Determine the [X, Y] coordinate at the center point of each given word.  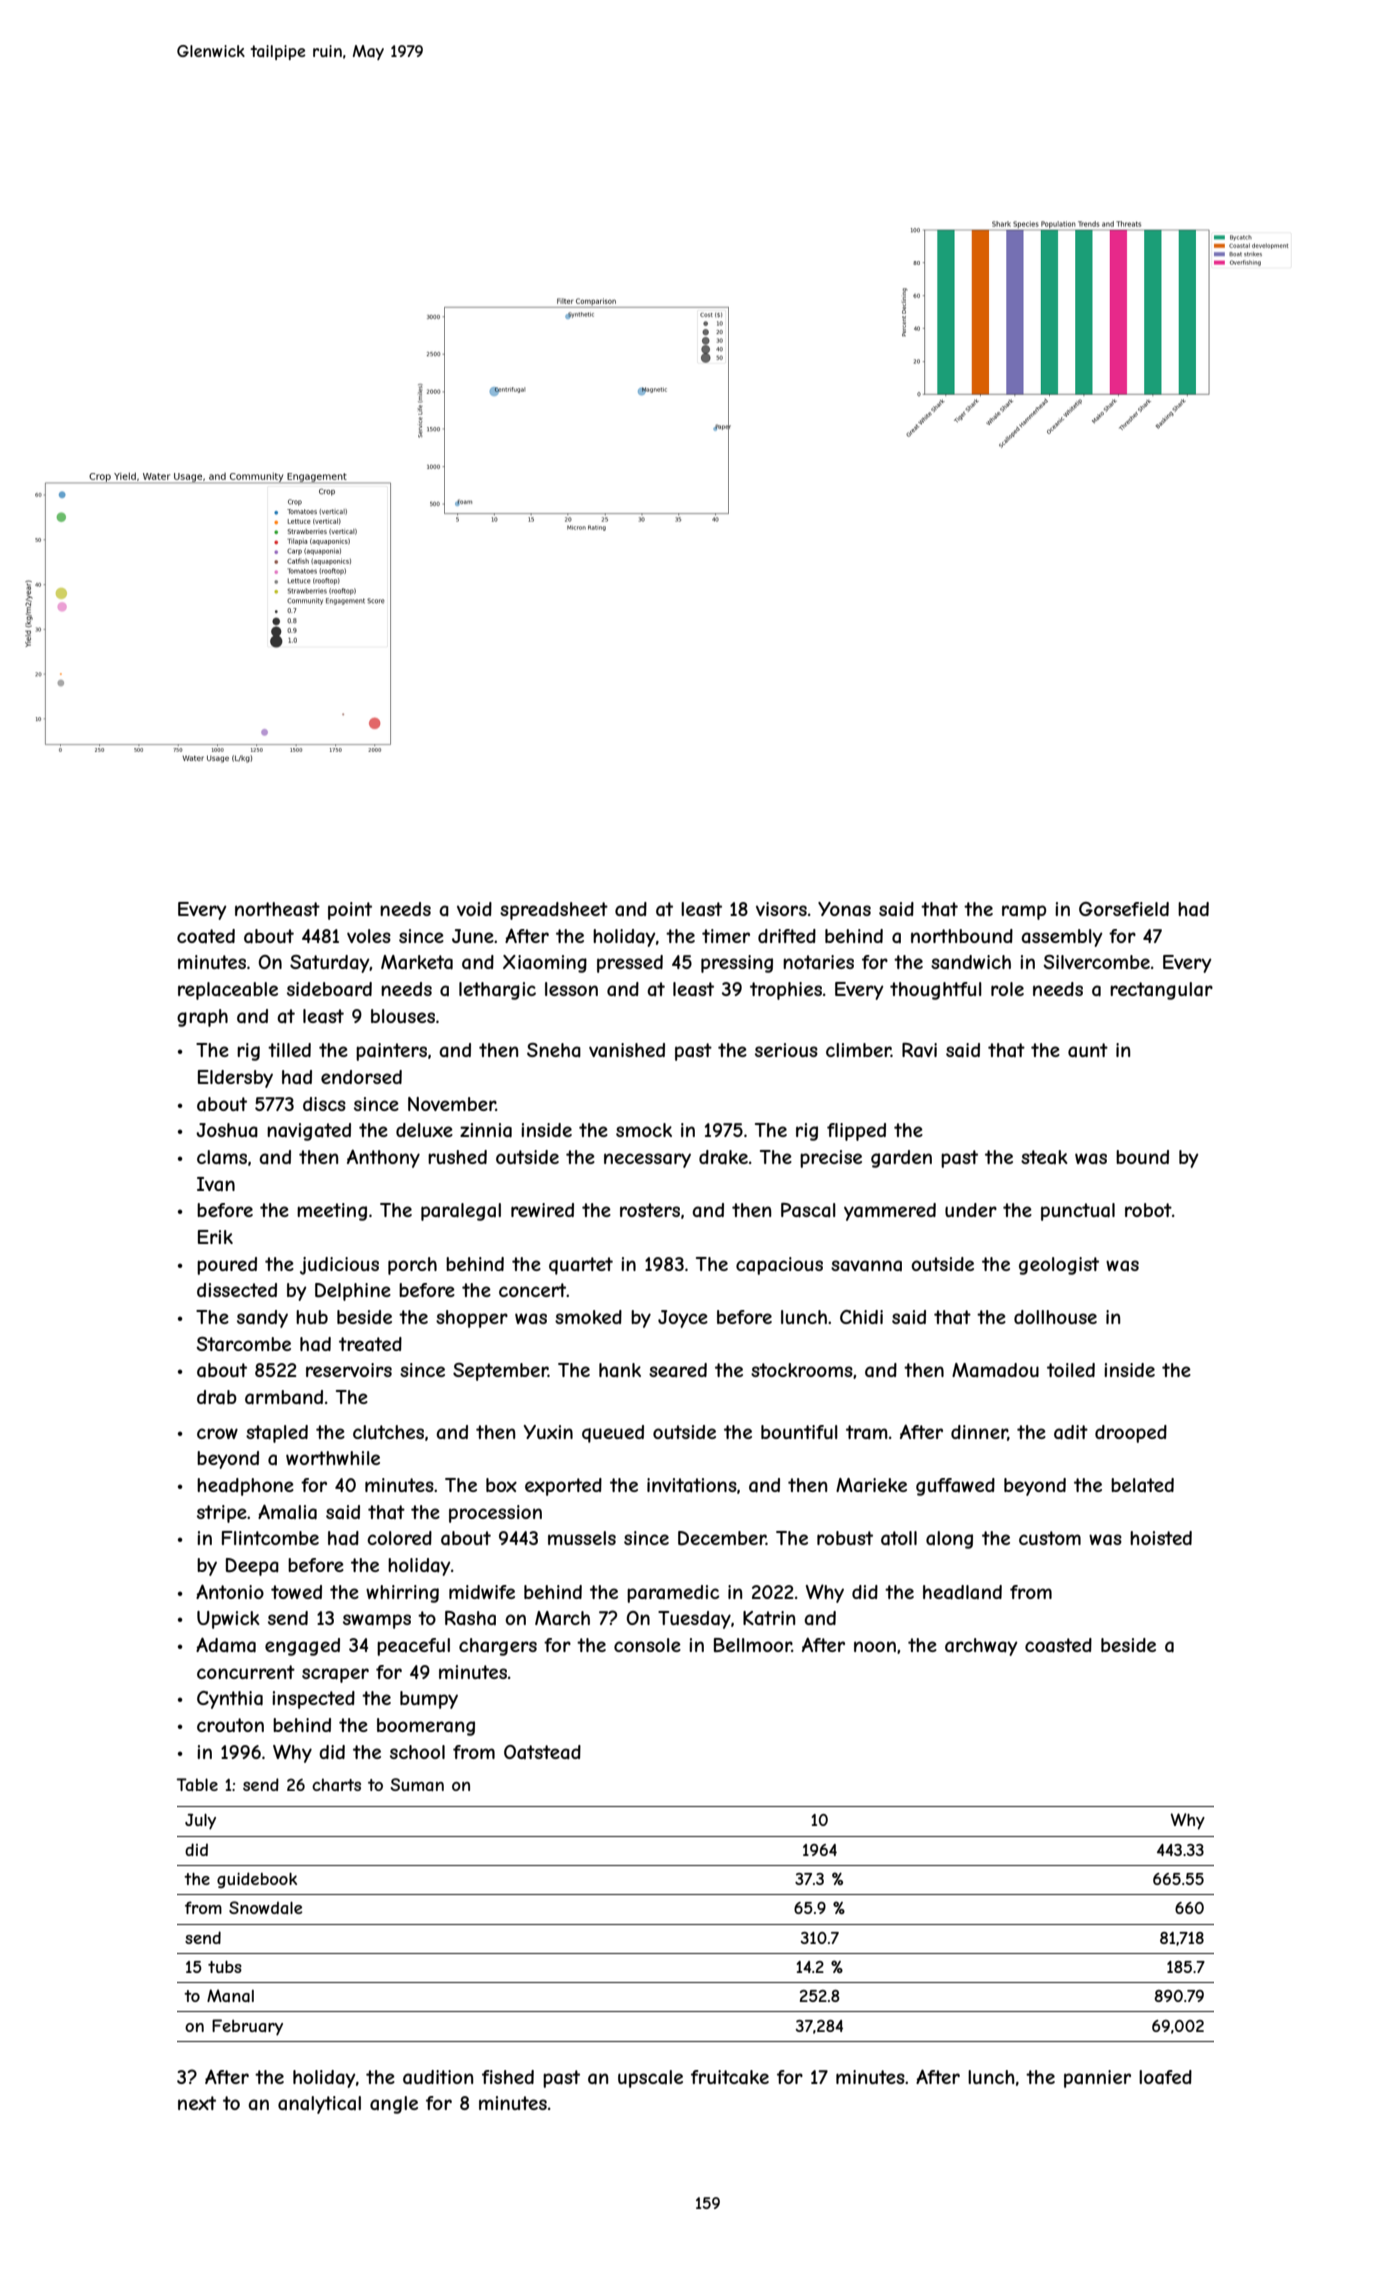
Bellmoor [753, 1645]
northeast [277, 909]
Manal [230, 1995]
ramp [1024, 912]
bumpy [429, 1700]
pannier [1097, 2079]
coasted [1058, 1645]
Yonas [844, 909]
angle [394, 2105]
